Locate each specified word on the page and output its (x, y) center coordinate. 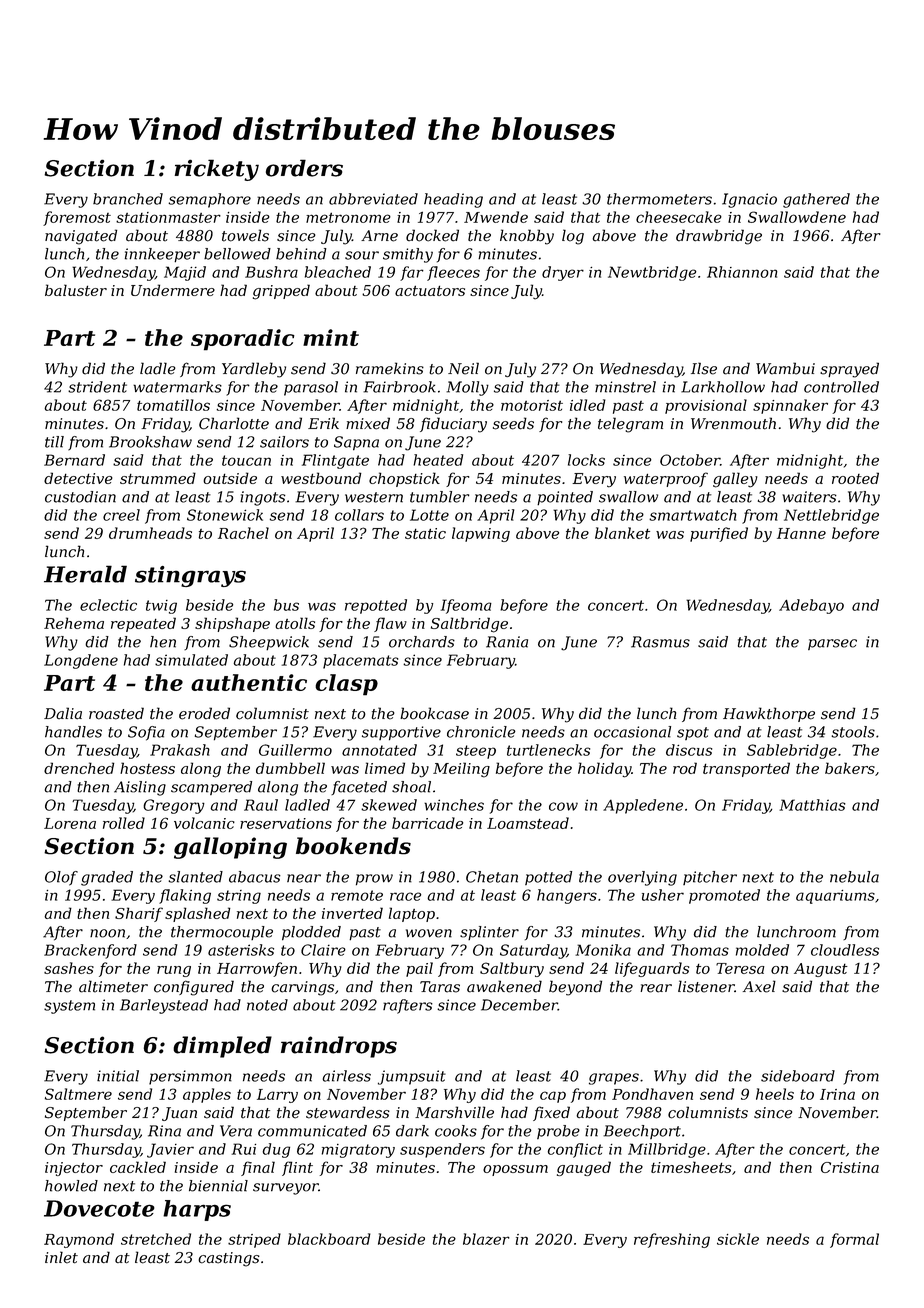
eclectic (108, 605)
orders (304, 168)
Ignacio (749, 200)
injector (74, 1169)
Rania (507, 642)
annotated (379, 750)
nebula (854, 877)
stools (853, 732)
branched (128, 199)
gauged (584, 1168)
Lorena (70, 823)
